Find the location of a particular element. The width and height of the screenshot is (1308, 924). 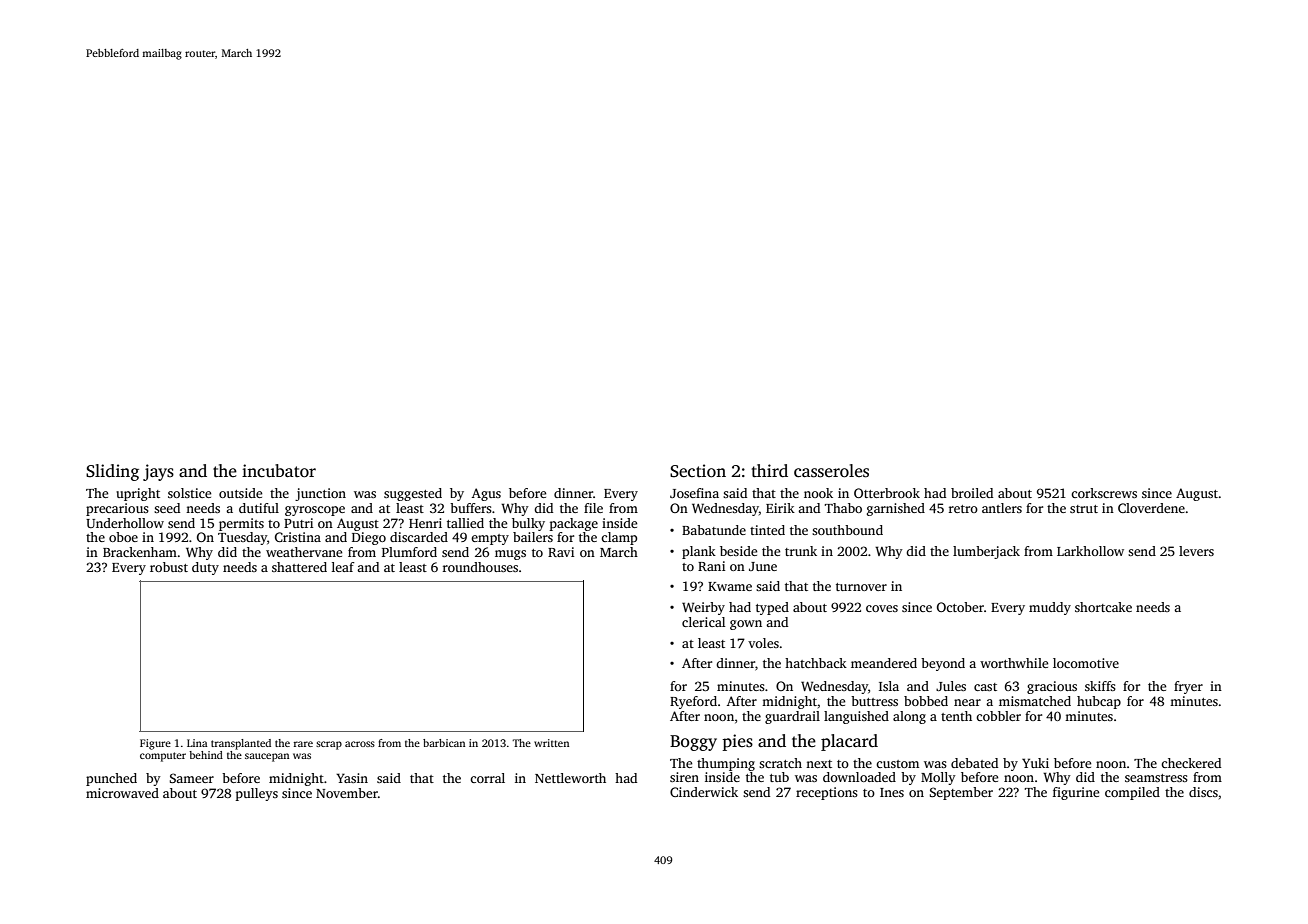

Weirby is located at coordinates (703, 608).
